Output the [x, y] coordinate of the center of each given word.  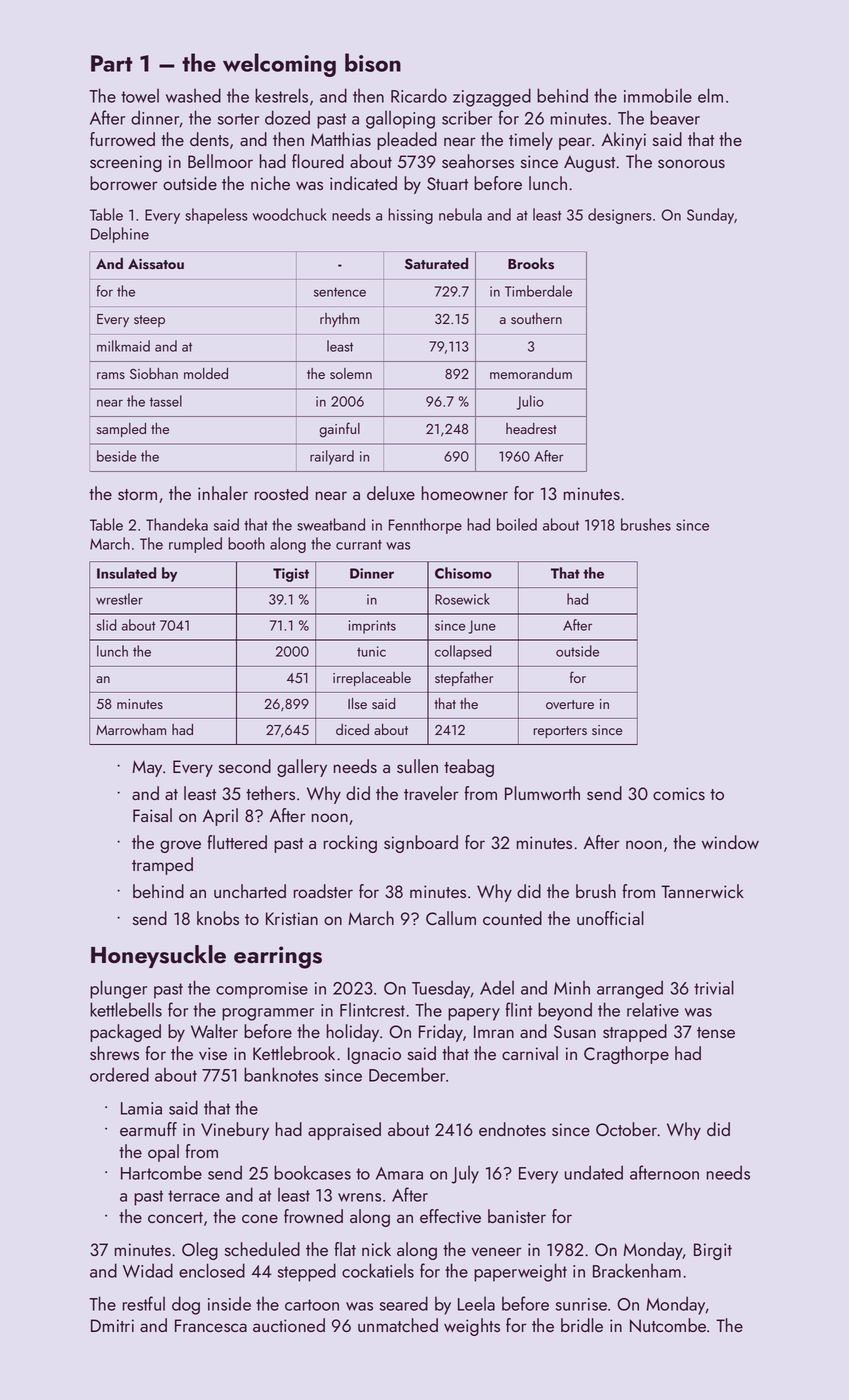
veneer [497, 1251]
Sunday [710, 216]
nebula [460, 214]
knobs [218, 918]
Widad [148, 1270]
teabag [469, 768]
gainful [339, 430]
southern [536, 318]
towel [140, 95]
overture [570, 704]
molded [206, 373]
